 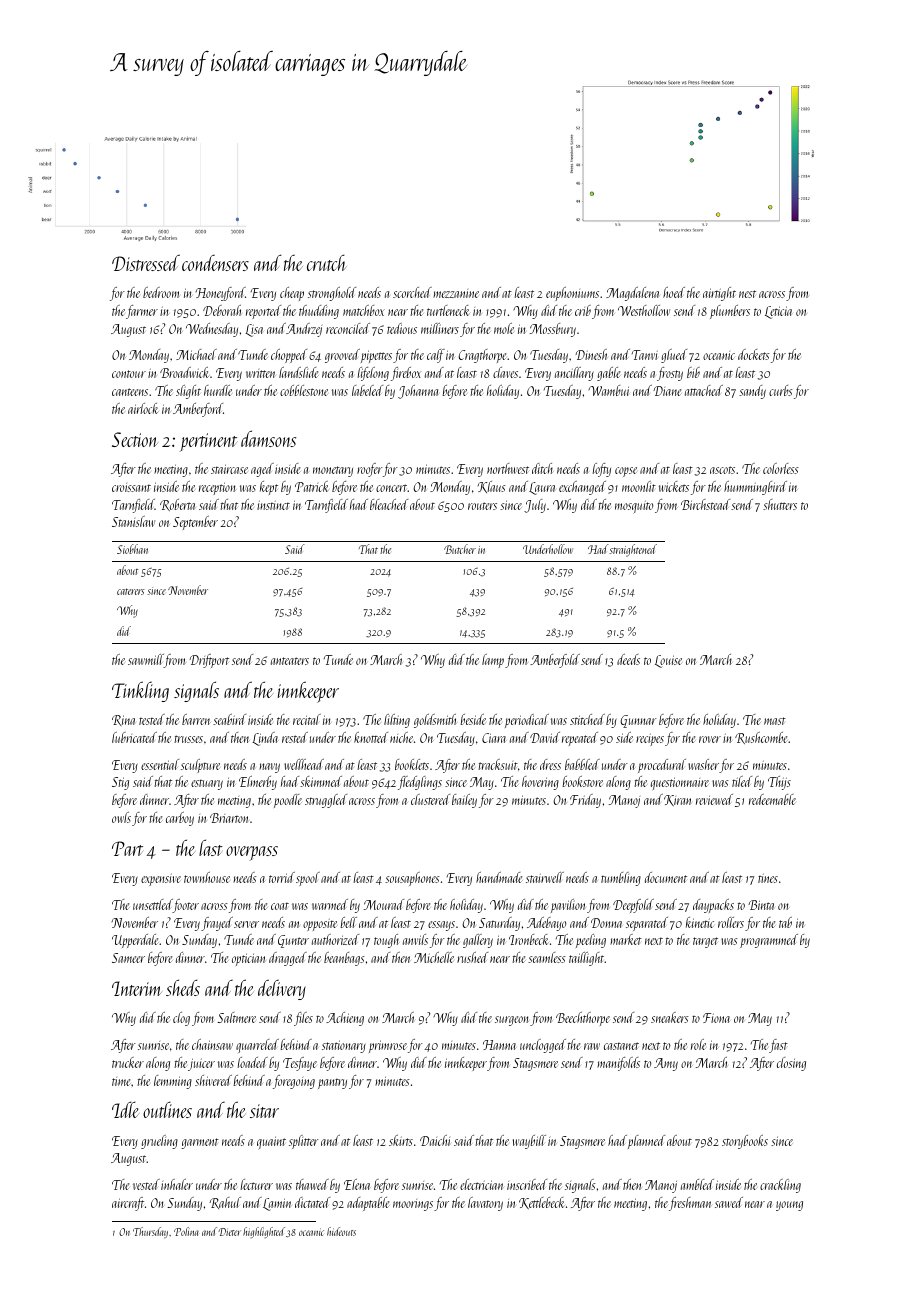 I want to click on claves, so click(x=505, y=372).
